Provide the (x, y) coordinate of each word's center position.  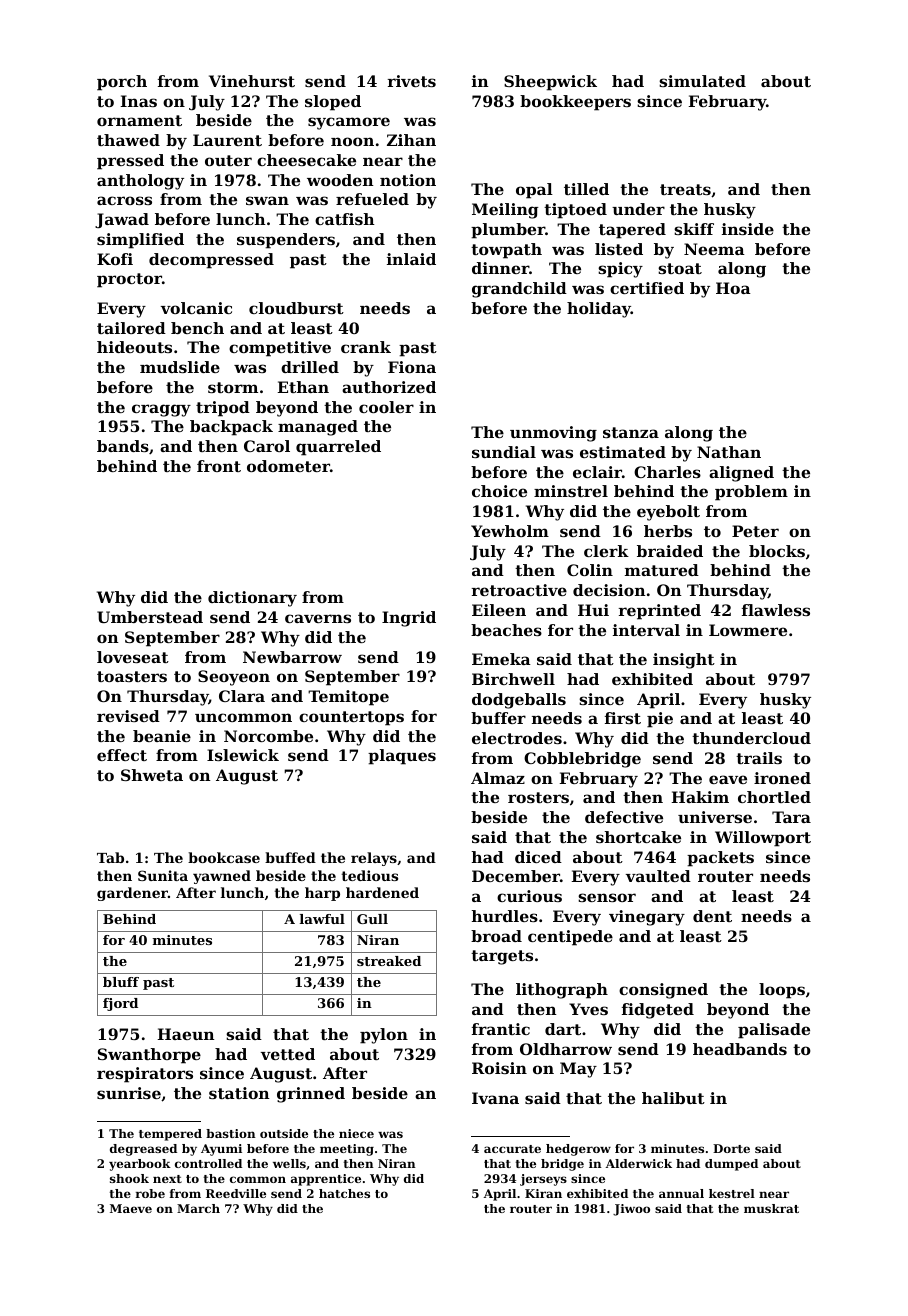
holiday (599, 310)
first (623, 718)
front (219, 466)
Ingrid (409, 619)
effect (122, 755)
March (198, 1208)
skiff (694, 229)
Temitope (348, 698)
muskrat (771, 1208)
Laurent (227, 140)
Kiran (543, 1193)
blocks (777, 551)
